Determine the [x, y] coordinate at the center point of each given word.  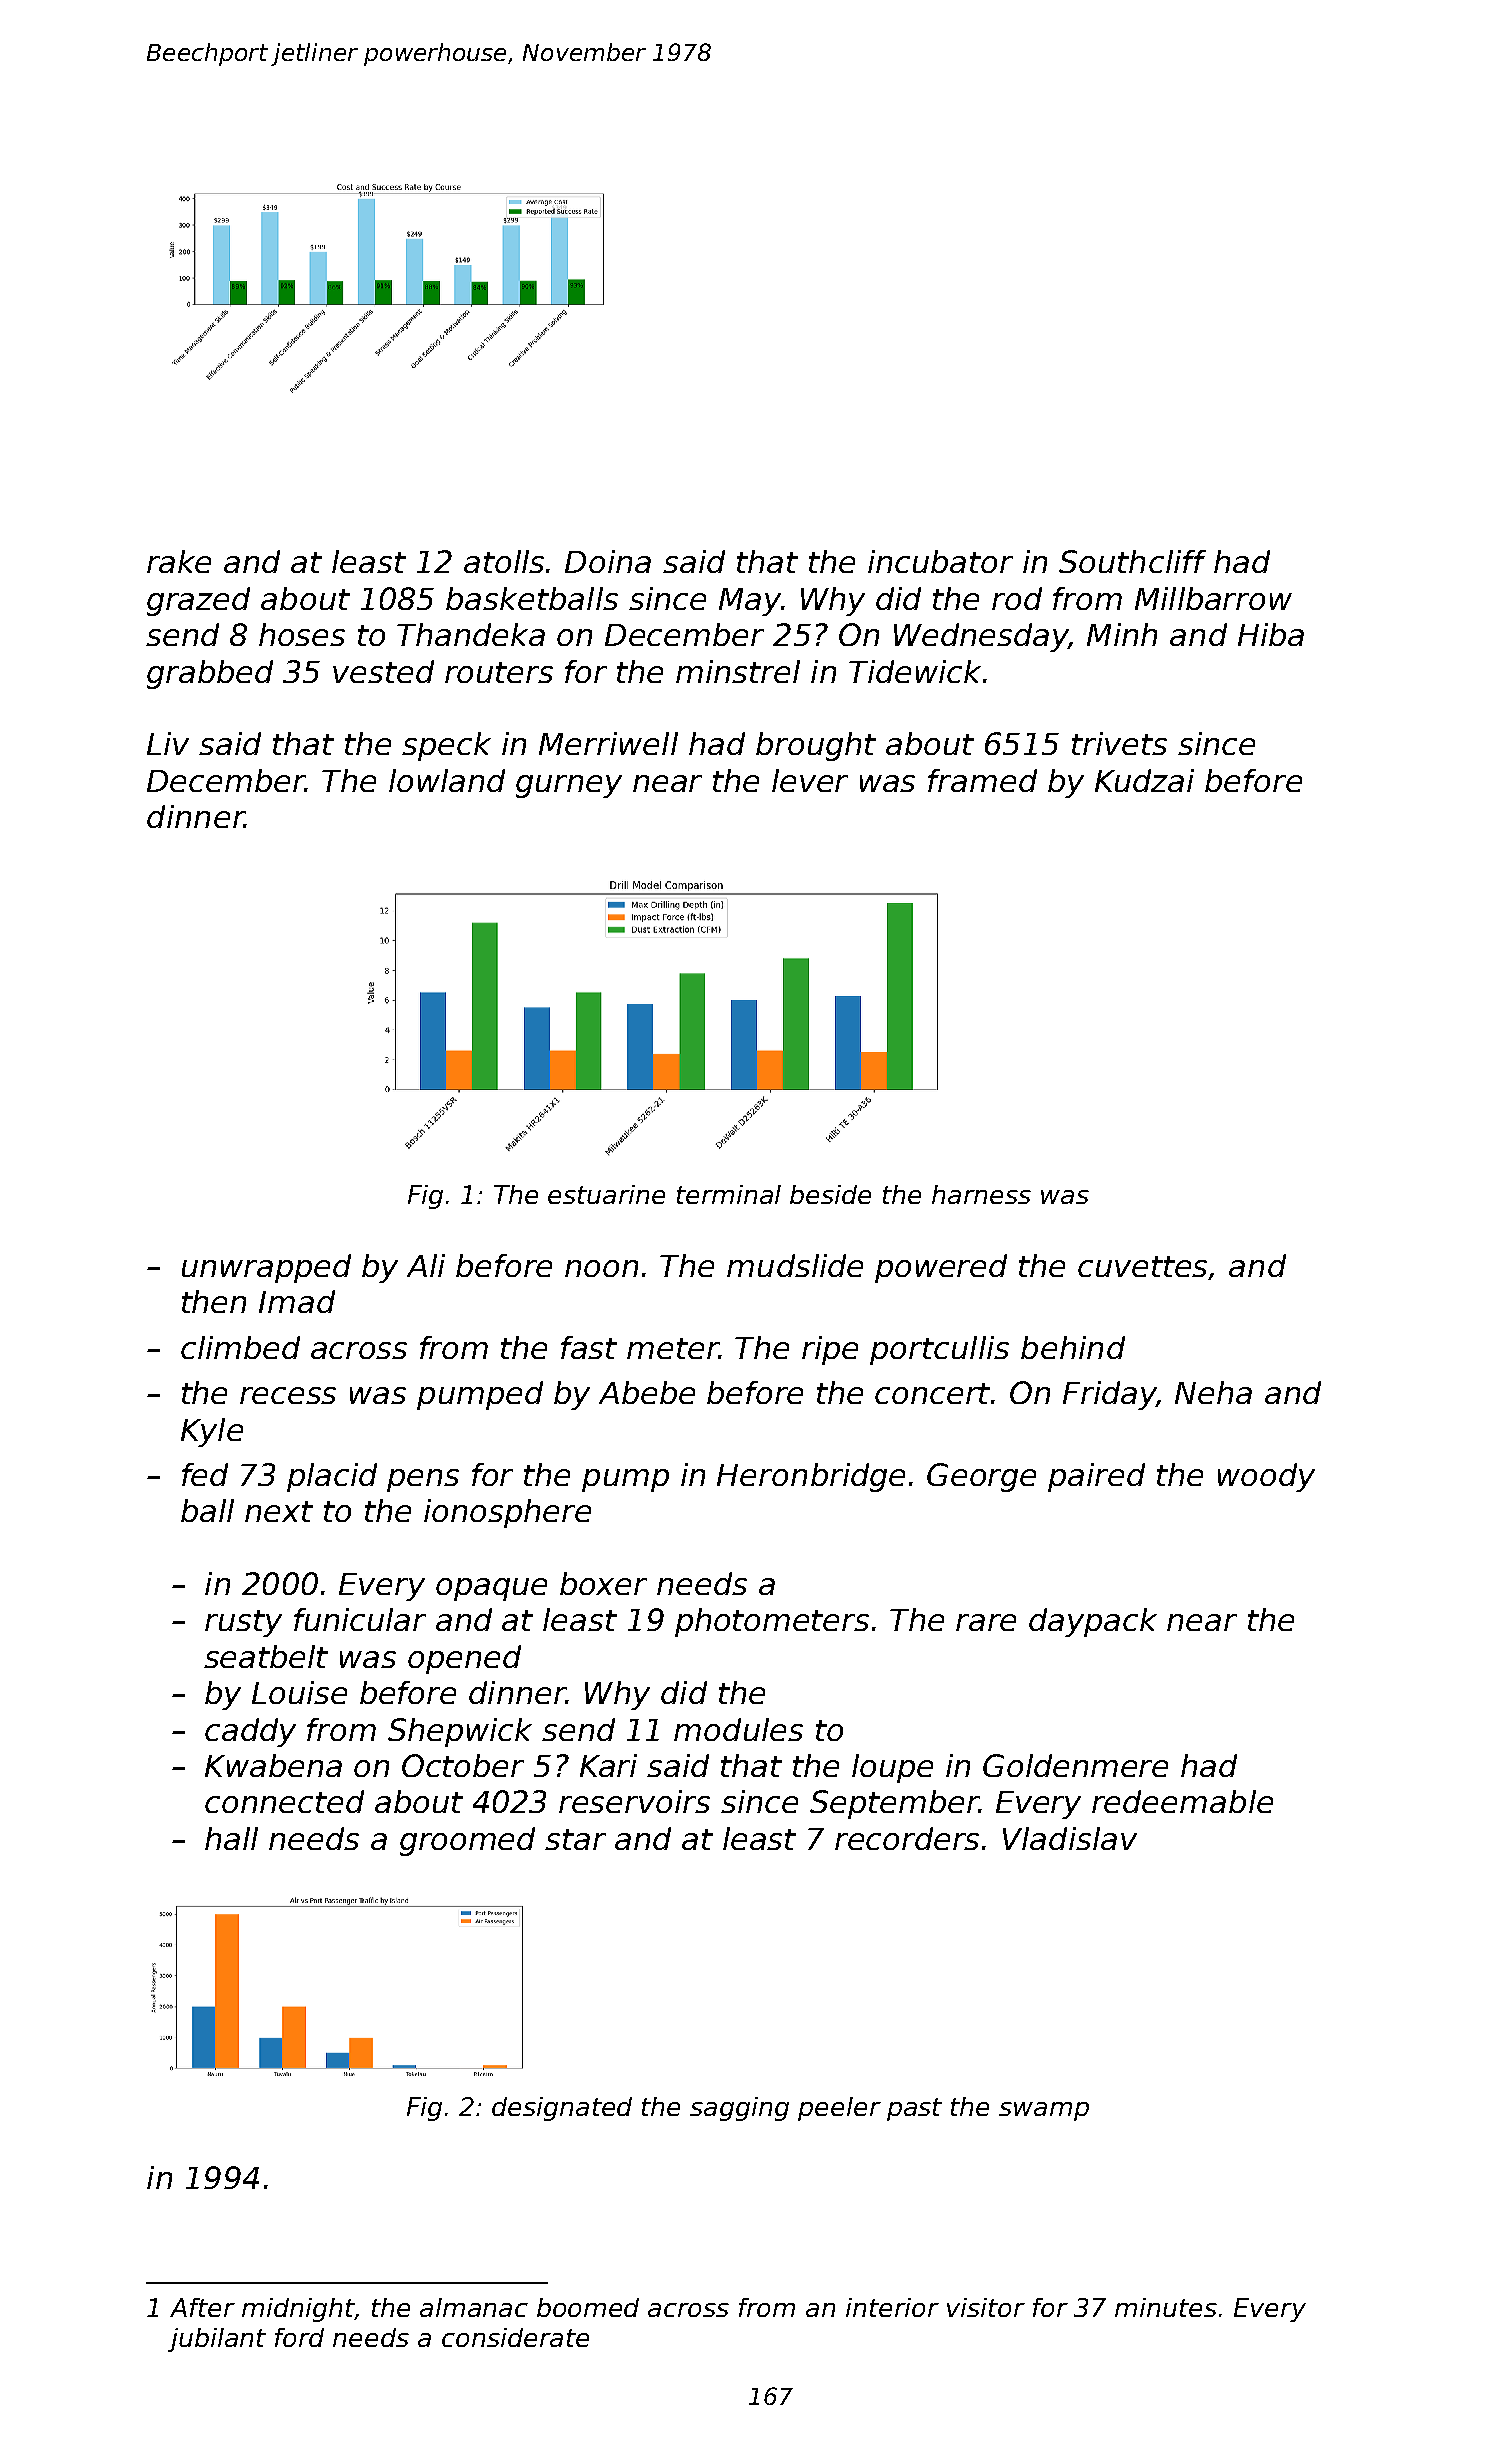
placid [332, 1477]
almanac [474, 2307]
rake [179, 561]
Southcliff [1132, 561]
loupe [892, 1768]
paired [1096, 1477]
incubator [940, 561]
